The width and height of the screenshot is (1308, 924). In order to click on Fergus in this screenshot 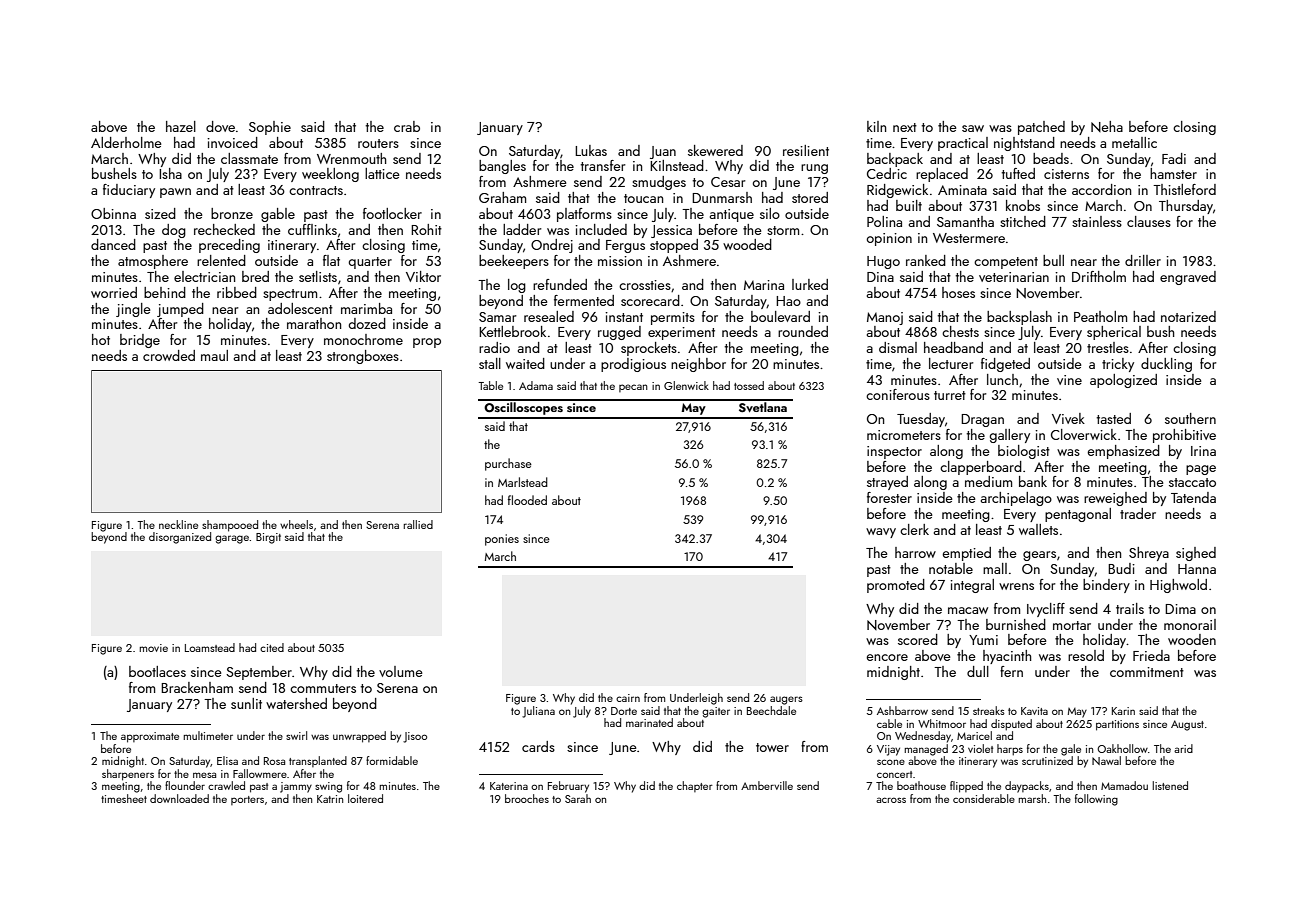, I will do `click(625, 246)`.
